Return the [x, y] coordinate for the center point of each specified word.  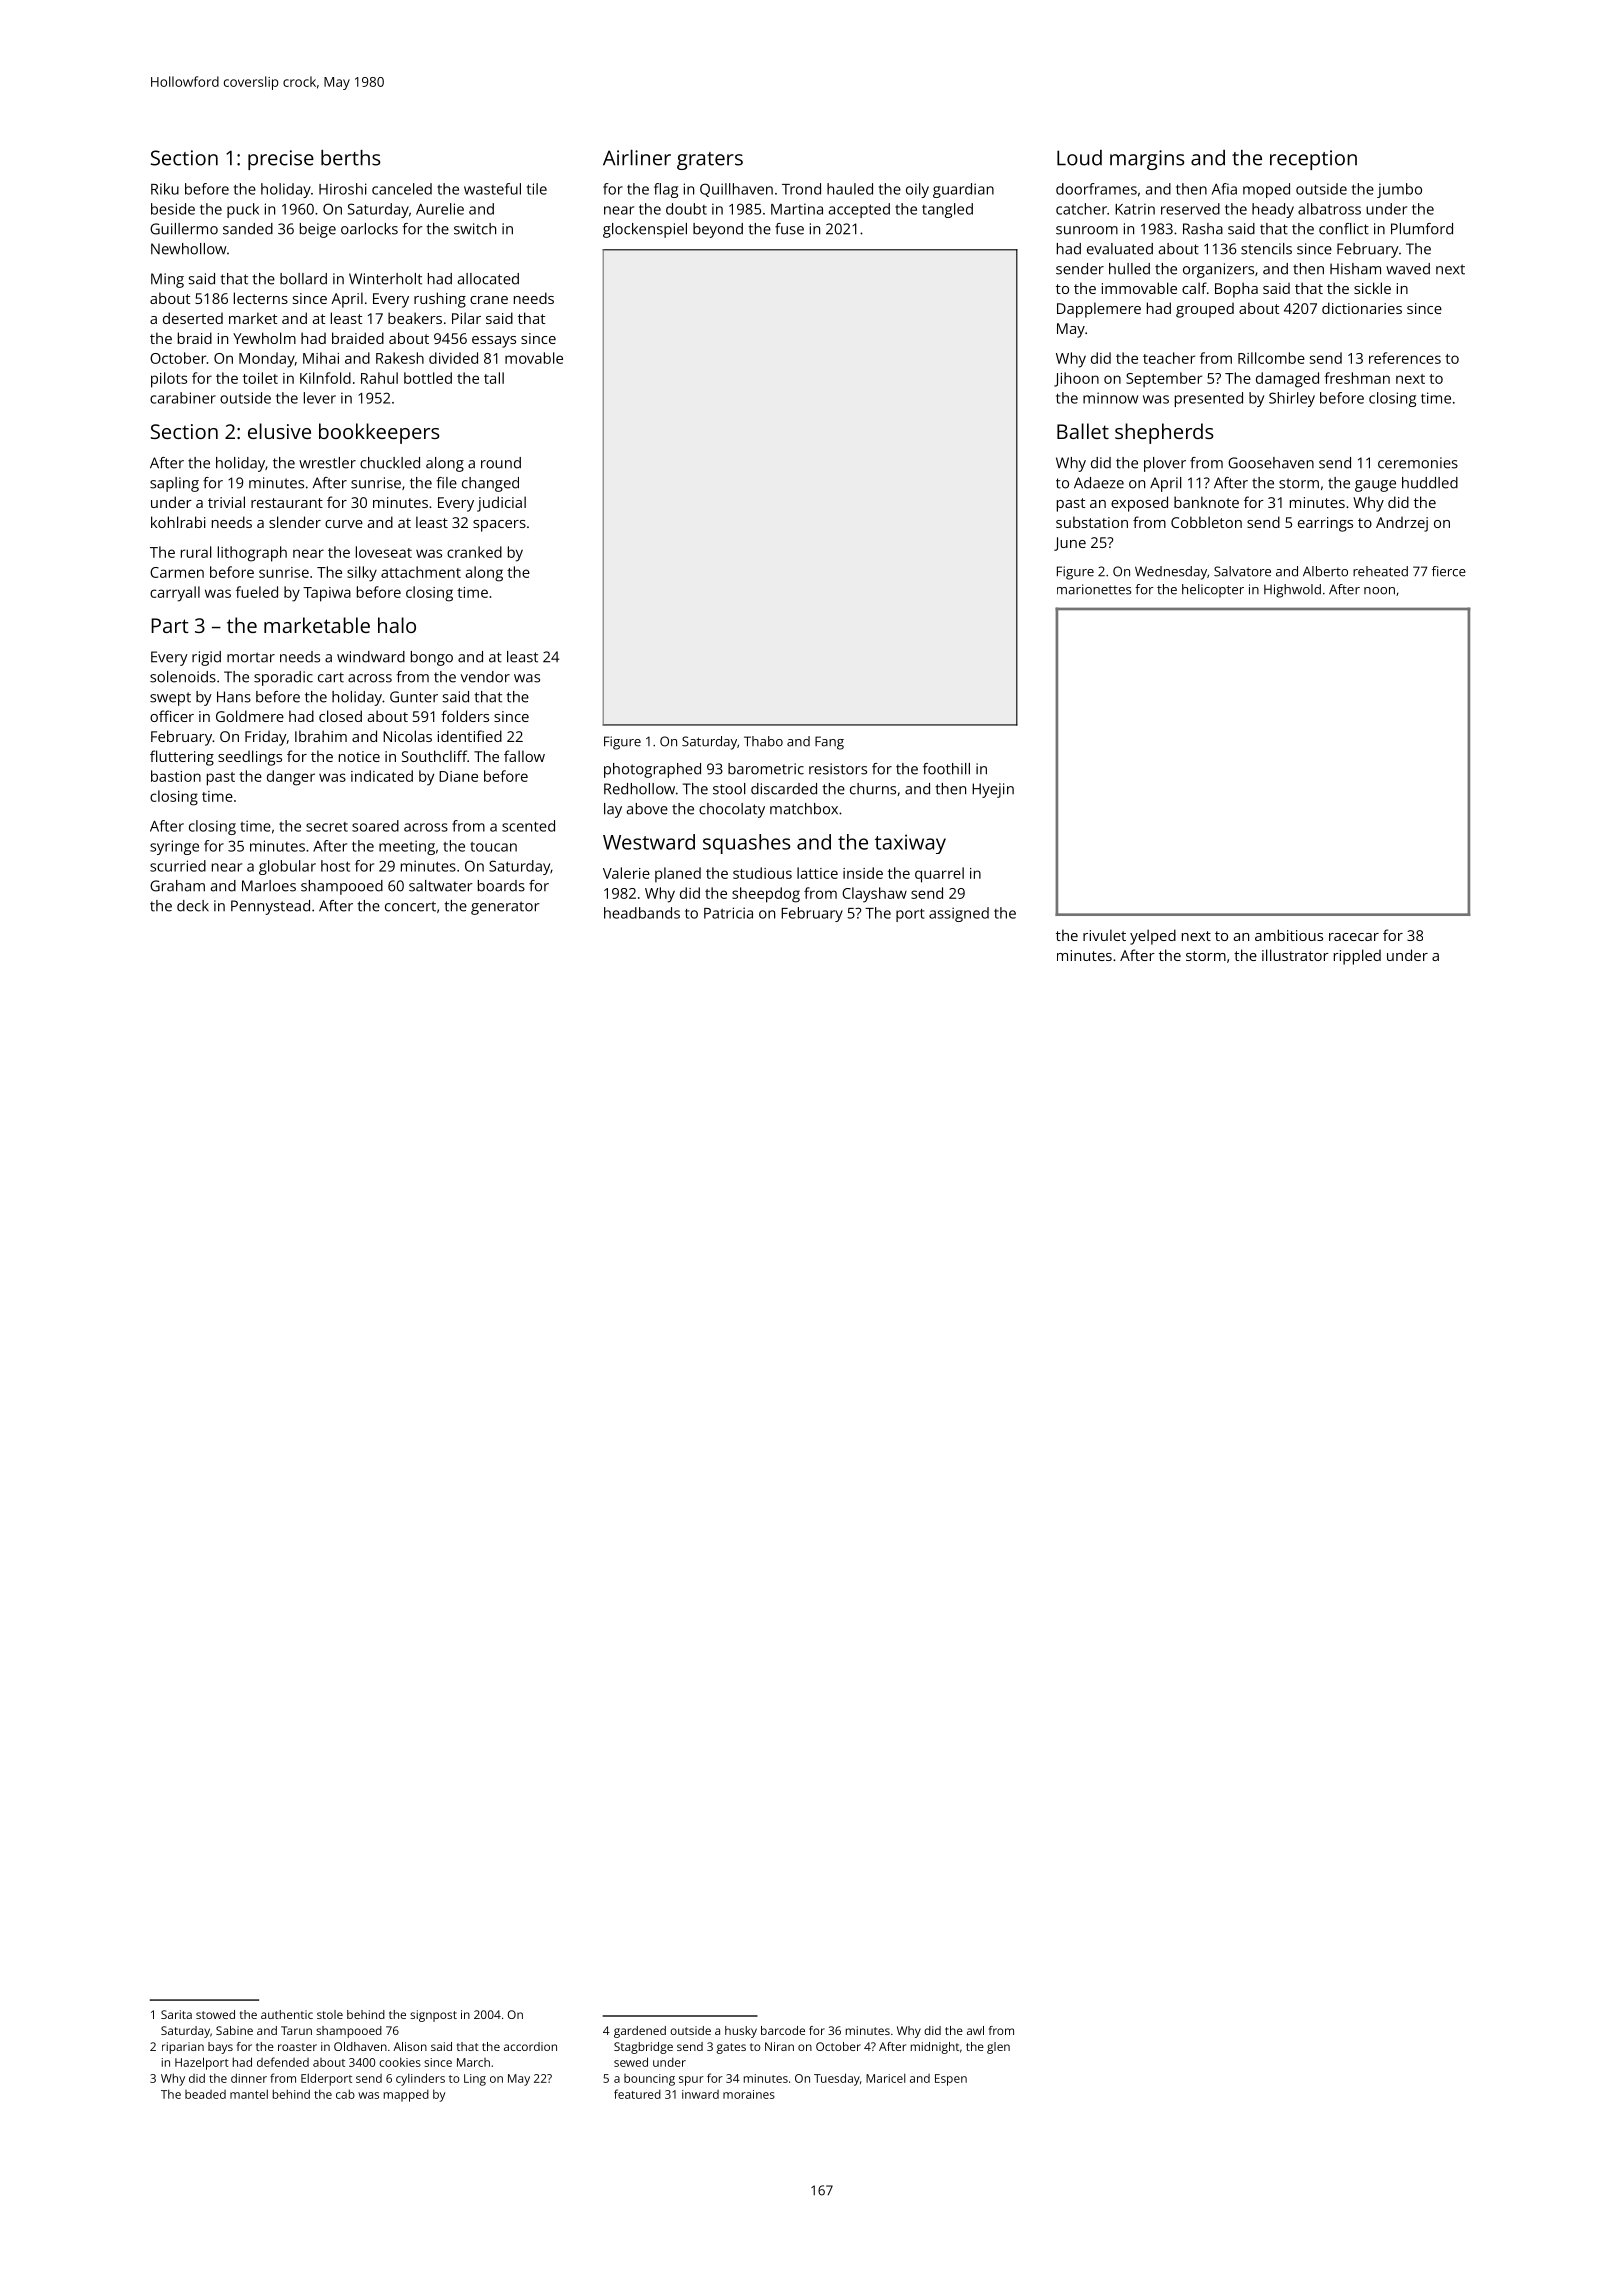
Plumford [1422, 229]
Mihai [321, 358]
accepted [859, 210]
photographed [652, 770]
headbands [642, 913]
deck [193, 906]
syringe [174, 847]
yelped [1153, 937]
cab [345, 2094]
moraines [749, 2094]
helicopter [1213, 591]
